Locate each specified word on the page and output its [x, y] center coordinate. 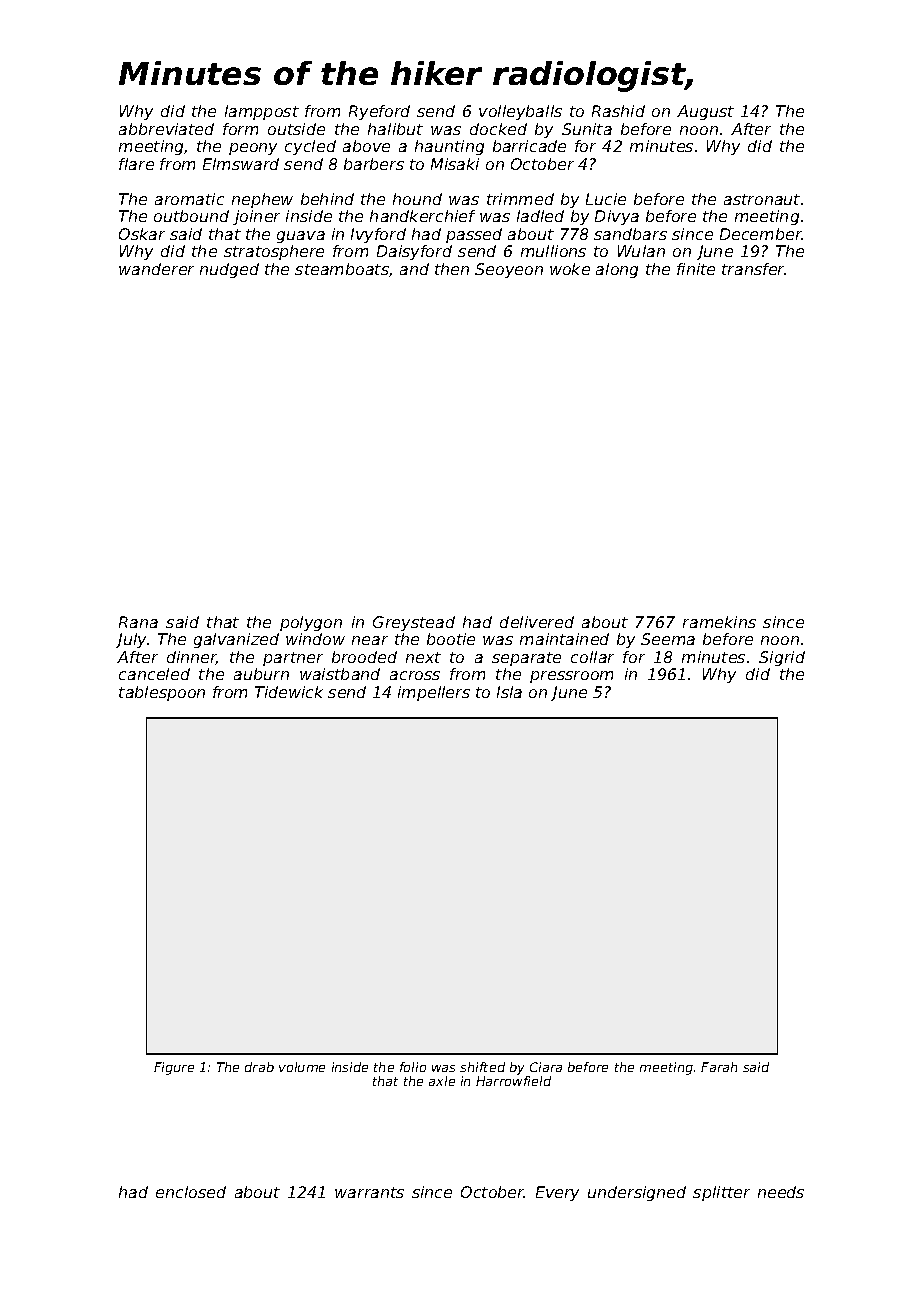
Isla [509, 692]
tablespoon [162, 693]
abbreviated [166, 129]
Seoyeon [509, 270]
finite [696, 269]
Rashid [618, 111]
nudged [229, 270]
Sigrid [782, 658]
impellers [434, 693]
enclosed [191, 1192]
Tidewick [289, 692]
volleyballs [520, 112]
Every [557, 1193]
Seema [668, 639]
